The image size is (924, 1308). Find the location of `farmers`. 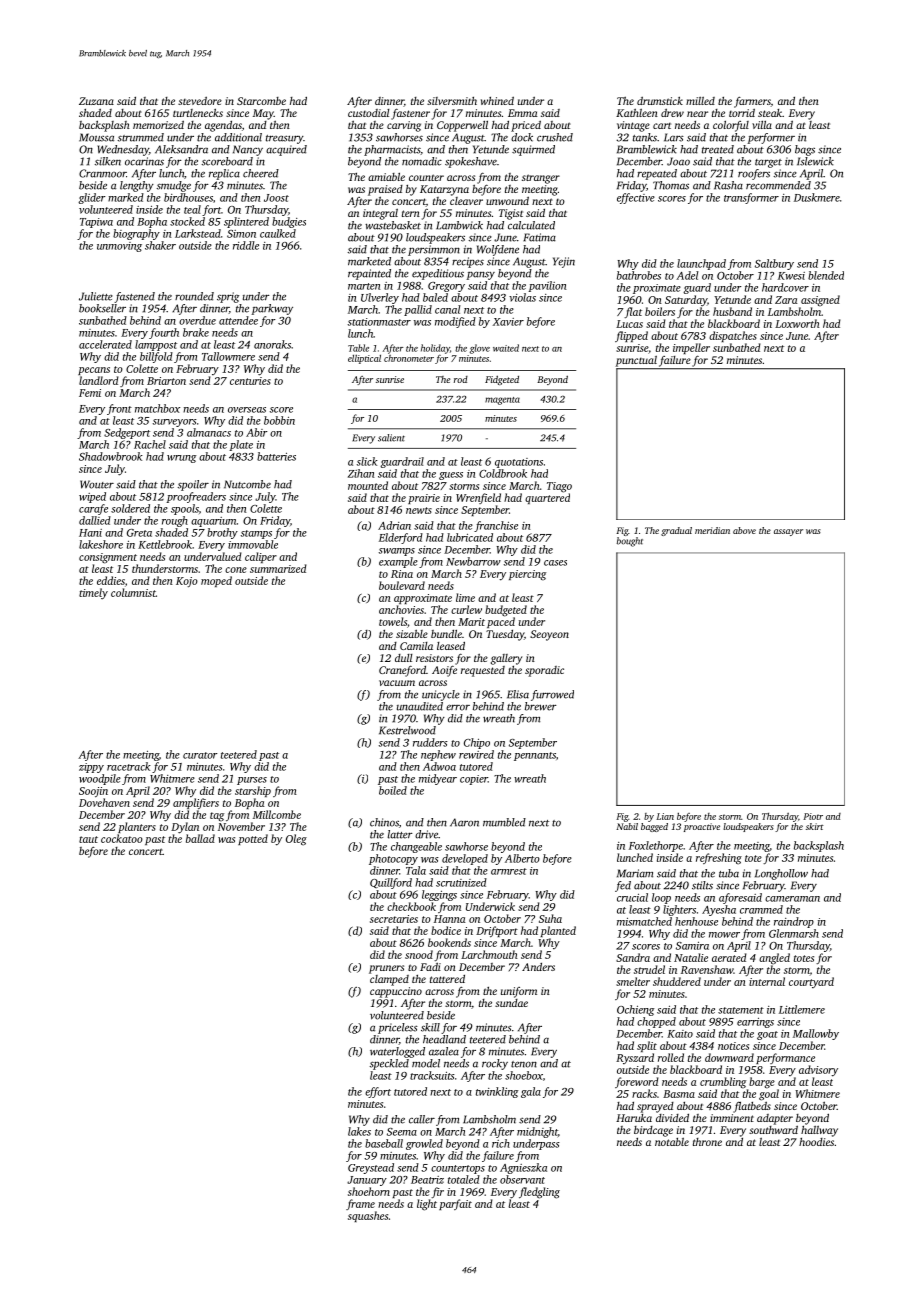

farmers is located at coordinates (752, 102).
